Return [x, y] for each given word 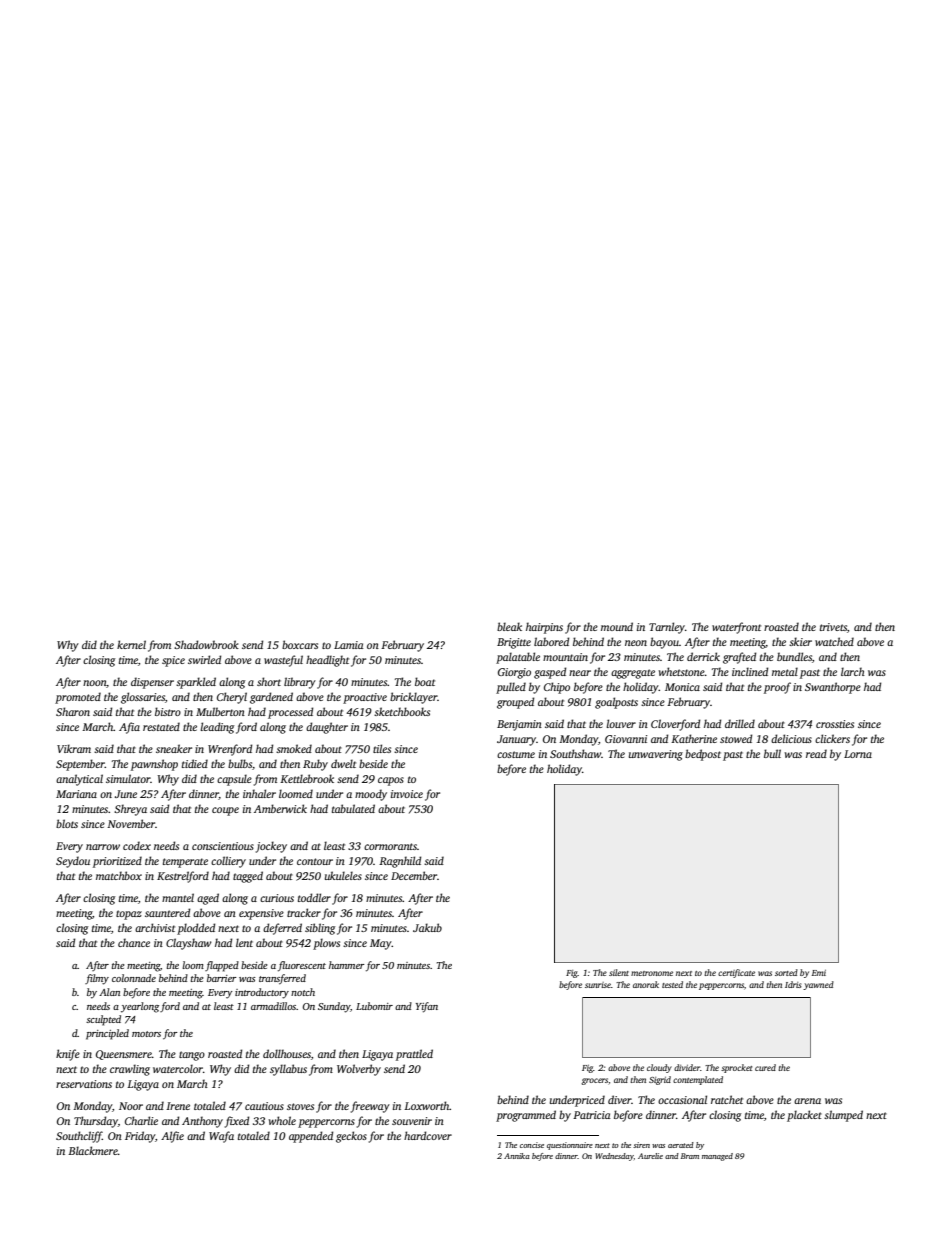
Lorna [858, 754]
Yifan [427, 1007]
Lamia [348, 645]
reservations [84, 1084]
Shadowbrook [206, 644]
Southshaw [575, 753]
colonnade [134, 978]
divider [687, 1067]
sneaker [174, 748]
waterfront [736, 628]
